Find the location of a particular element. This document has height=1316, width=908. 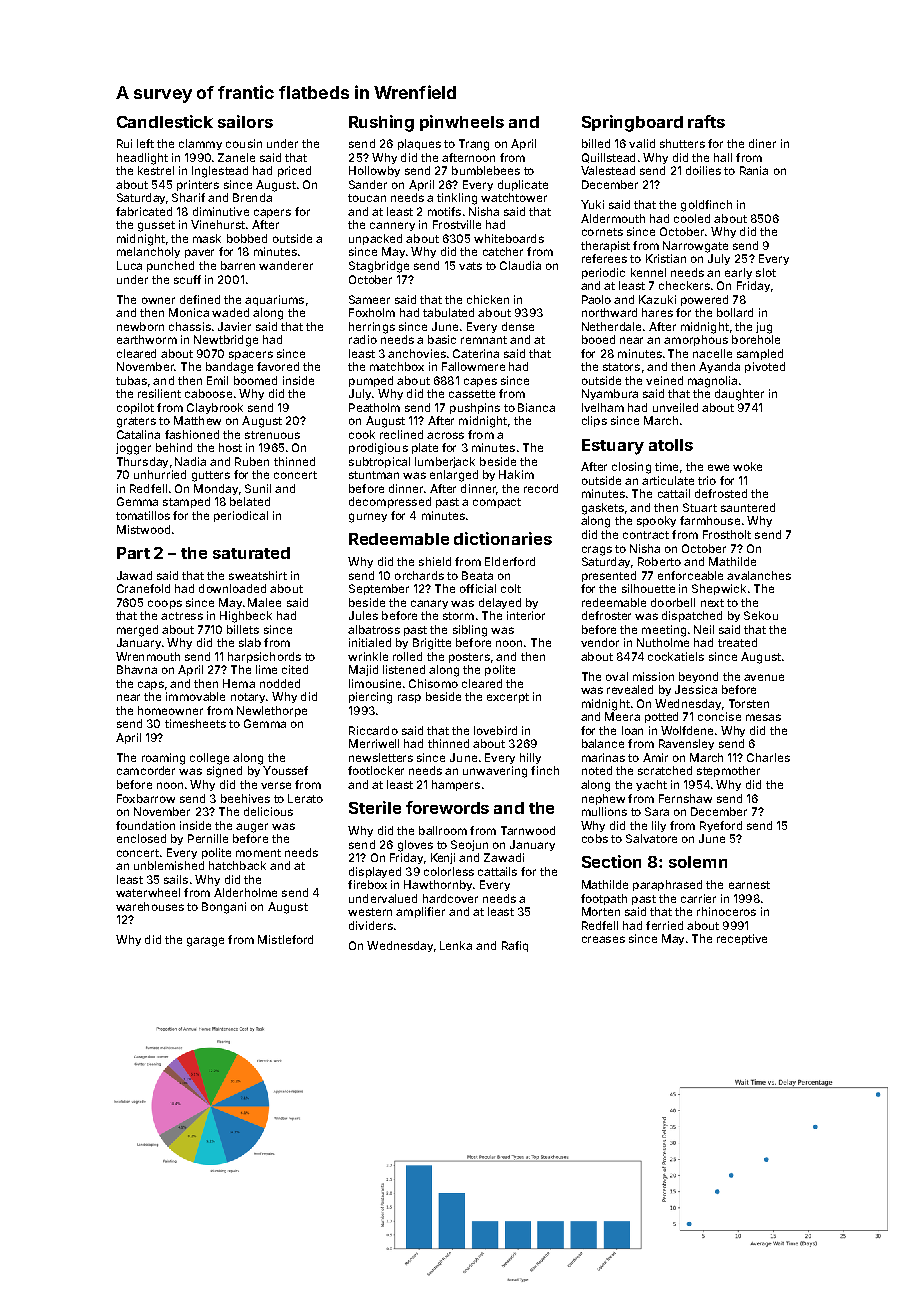

receptive is located at coordinates (742, 939).
